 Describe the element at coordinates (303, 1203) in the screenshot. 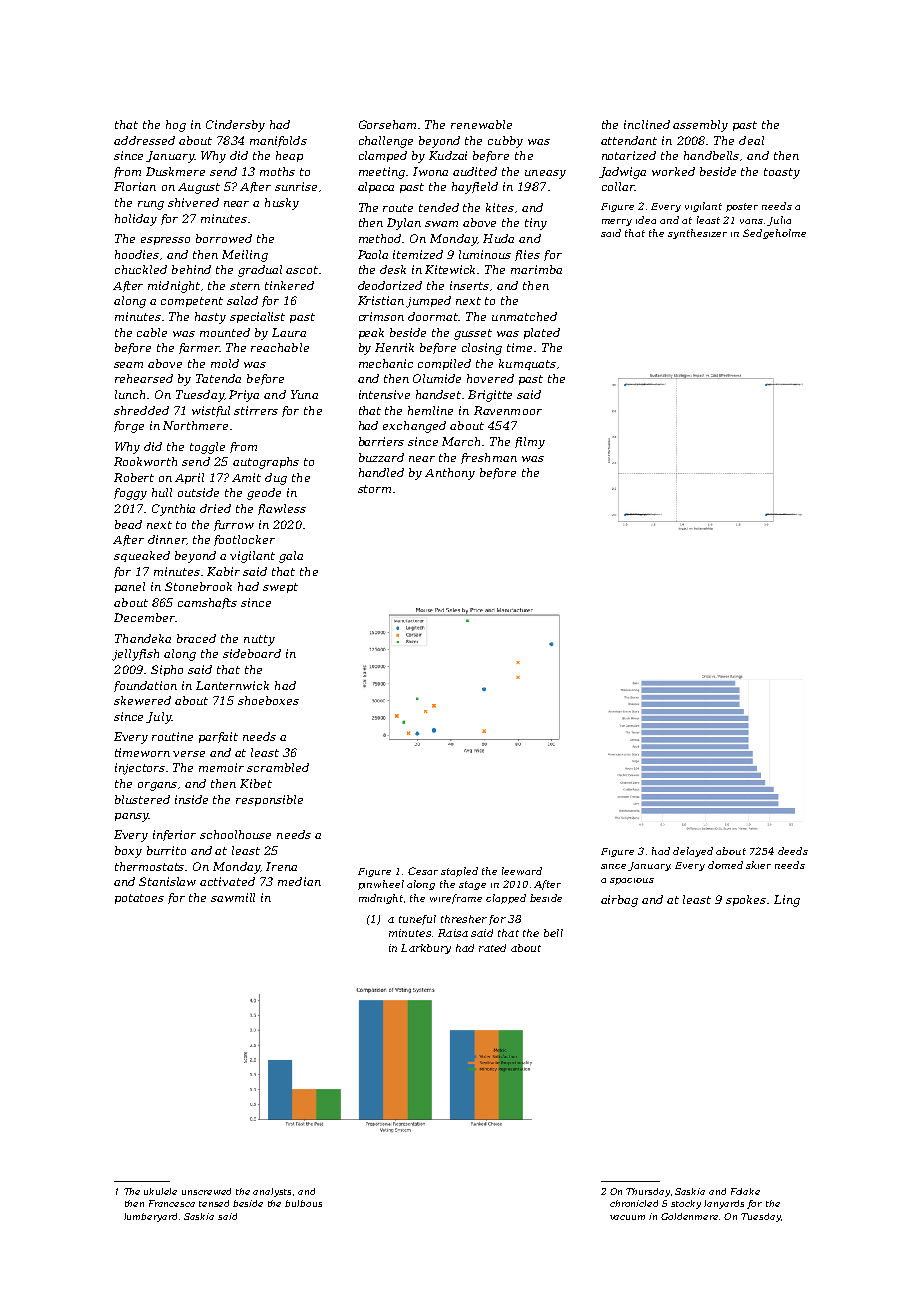

I see `bulbous` at that location.
